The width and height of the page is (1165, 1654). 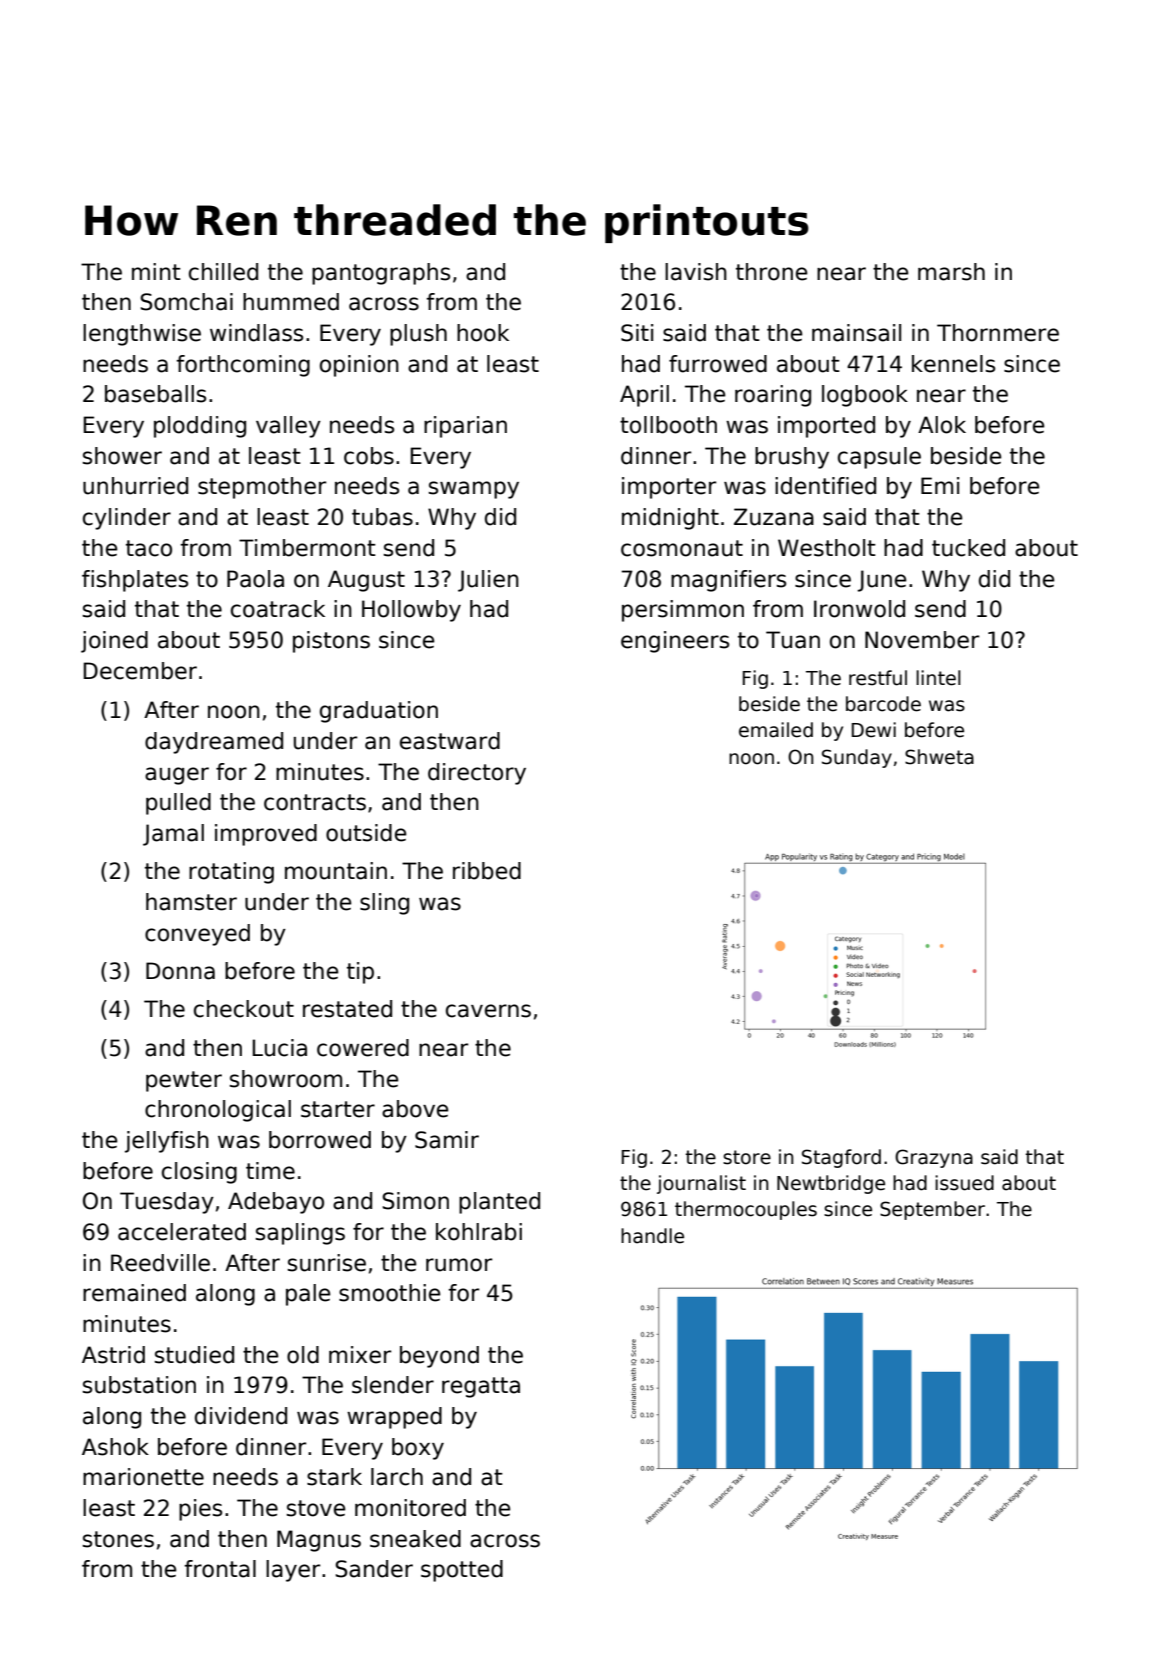 I want to click on fishplates, so click(x=135, y=581).
